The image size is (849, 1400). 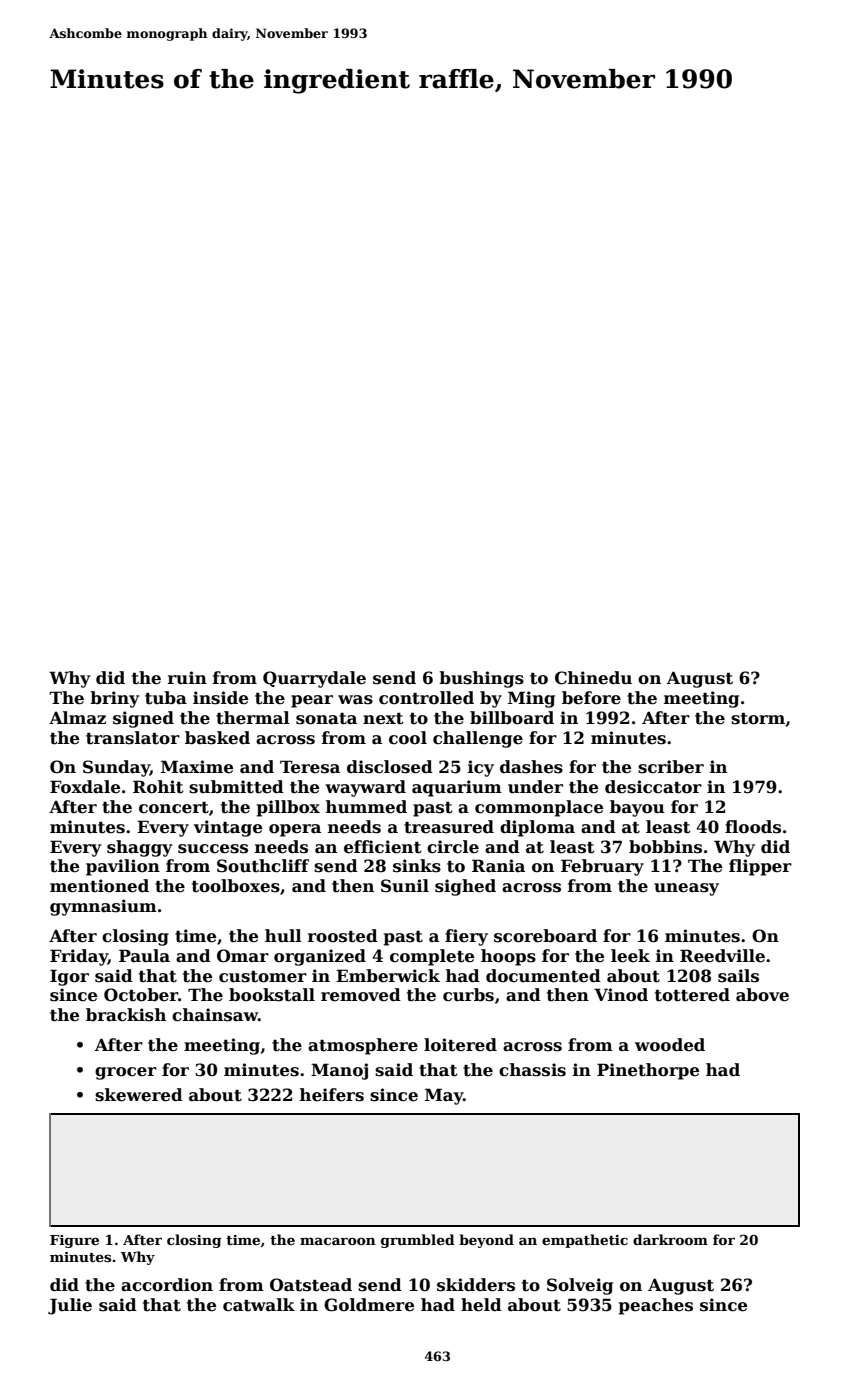 What do you see at coordinates (143, 719) in the page?
I see `signed` at bounding box center [143, 719].
